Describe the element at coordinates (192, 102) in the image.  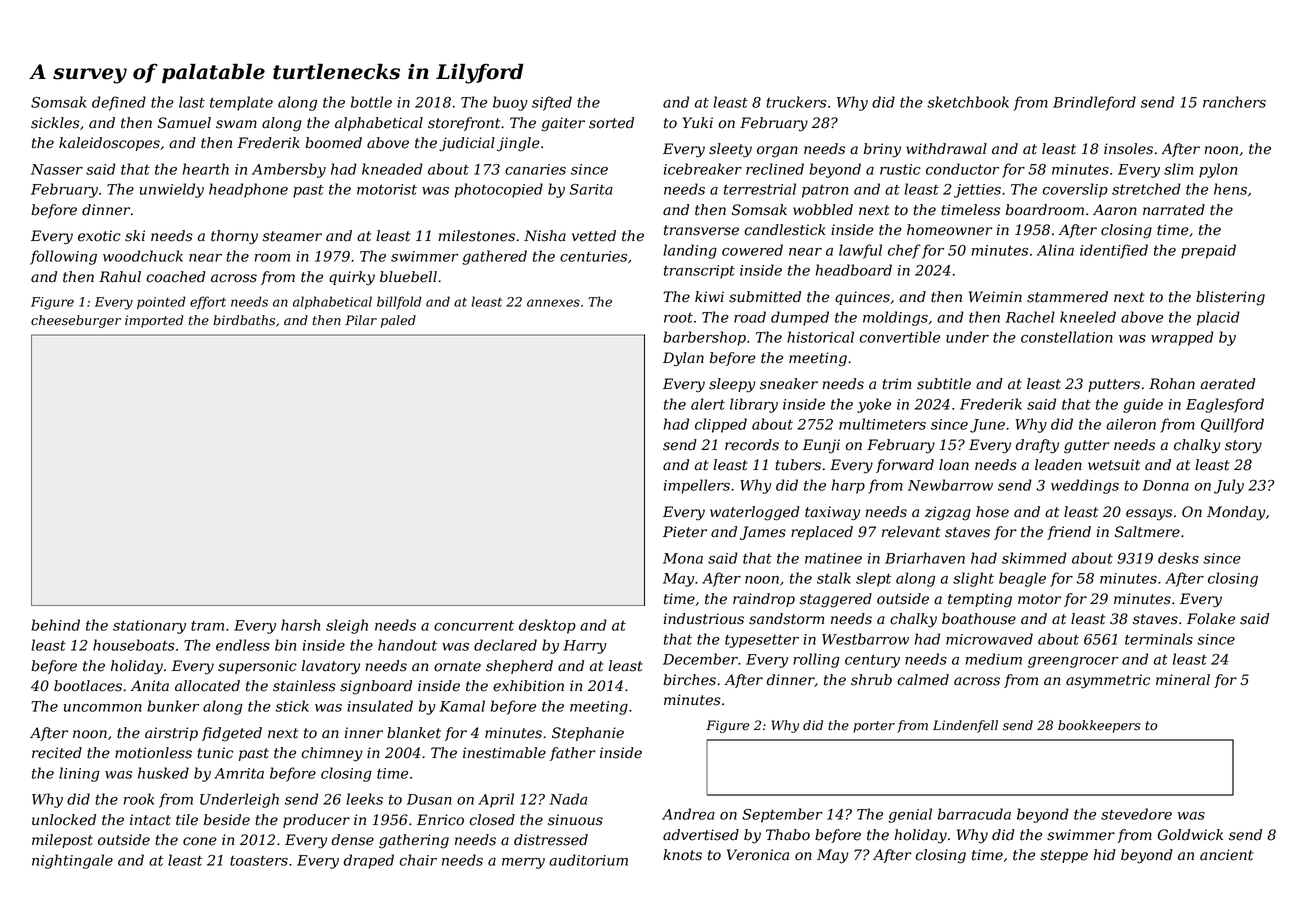
I see `last` at that location.
